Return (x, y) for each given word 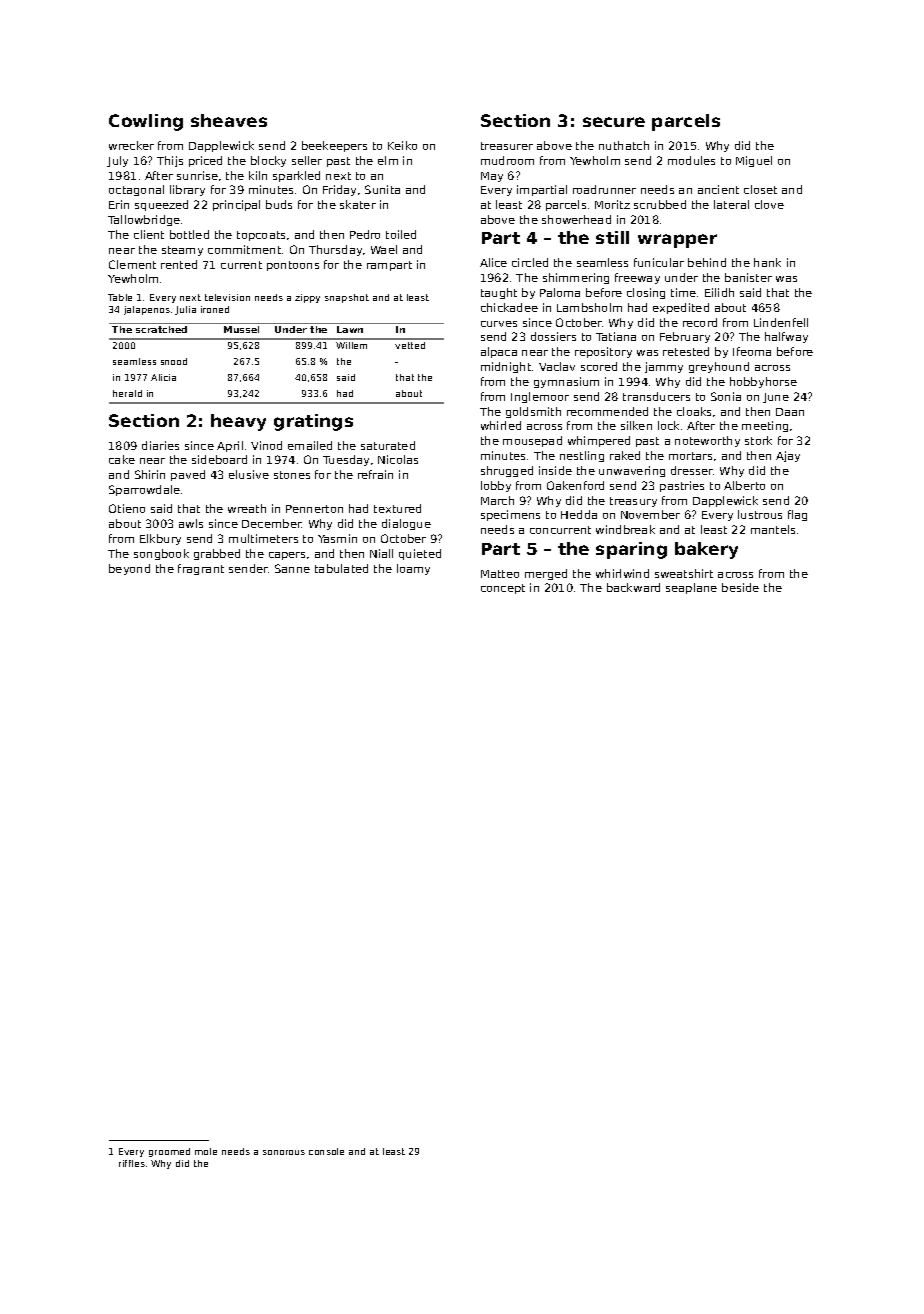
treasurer (507, 146)
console (326, 1151)
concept (503, 589)
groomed (169, 1152)
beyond (129, 569)
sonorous (284, 1152)
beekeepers (334, 146)
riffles (132, 1163)
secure (614, 122)
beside (740, 587)
